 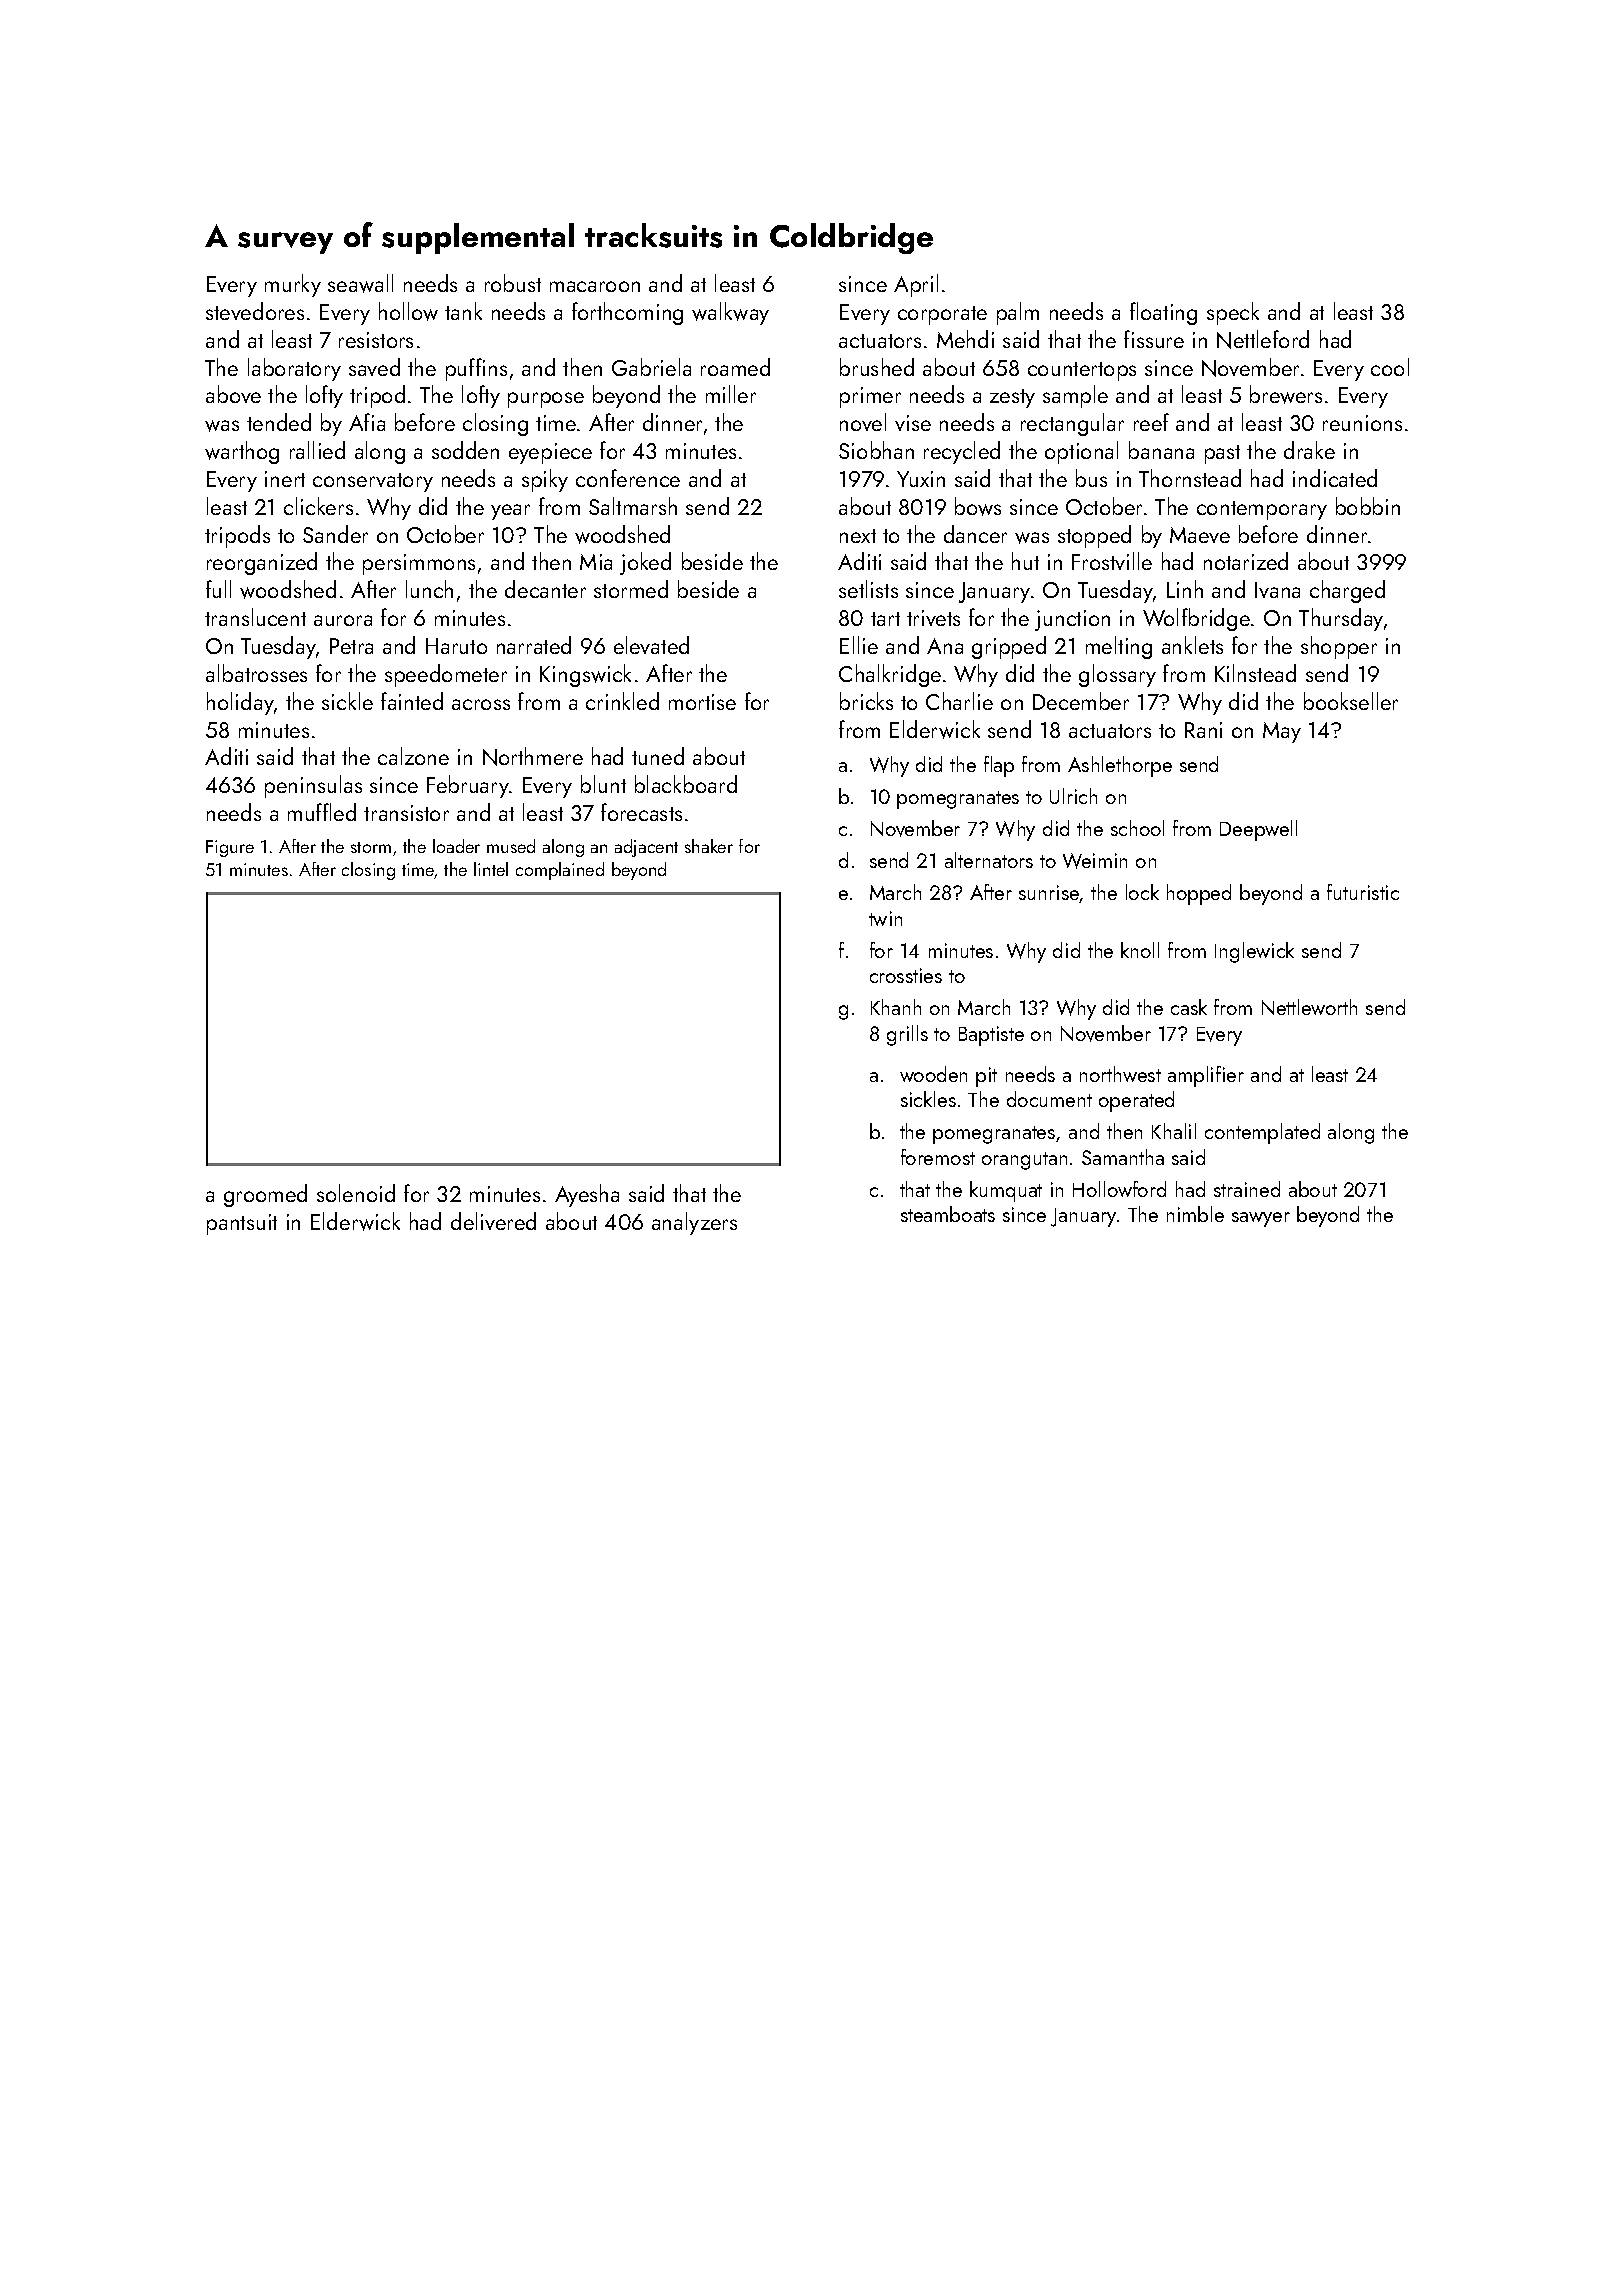 I want to click on speck, so click(x=1233, y=313).
